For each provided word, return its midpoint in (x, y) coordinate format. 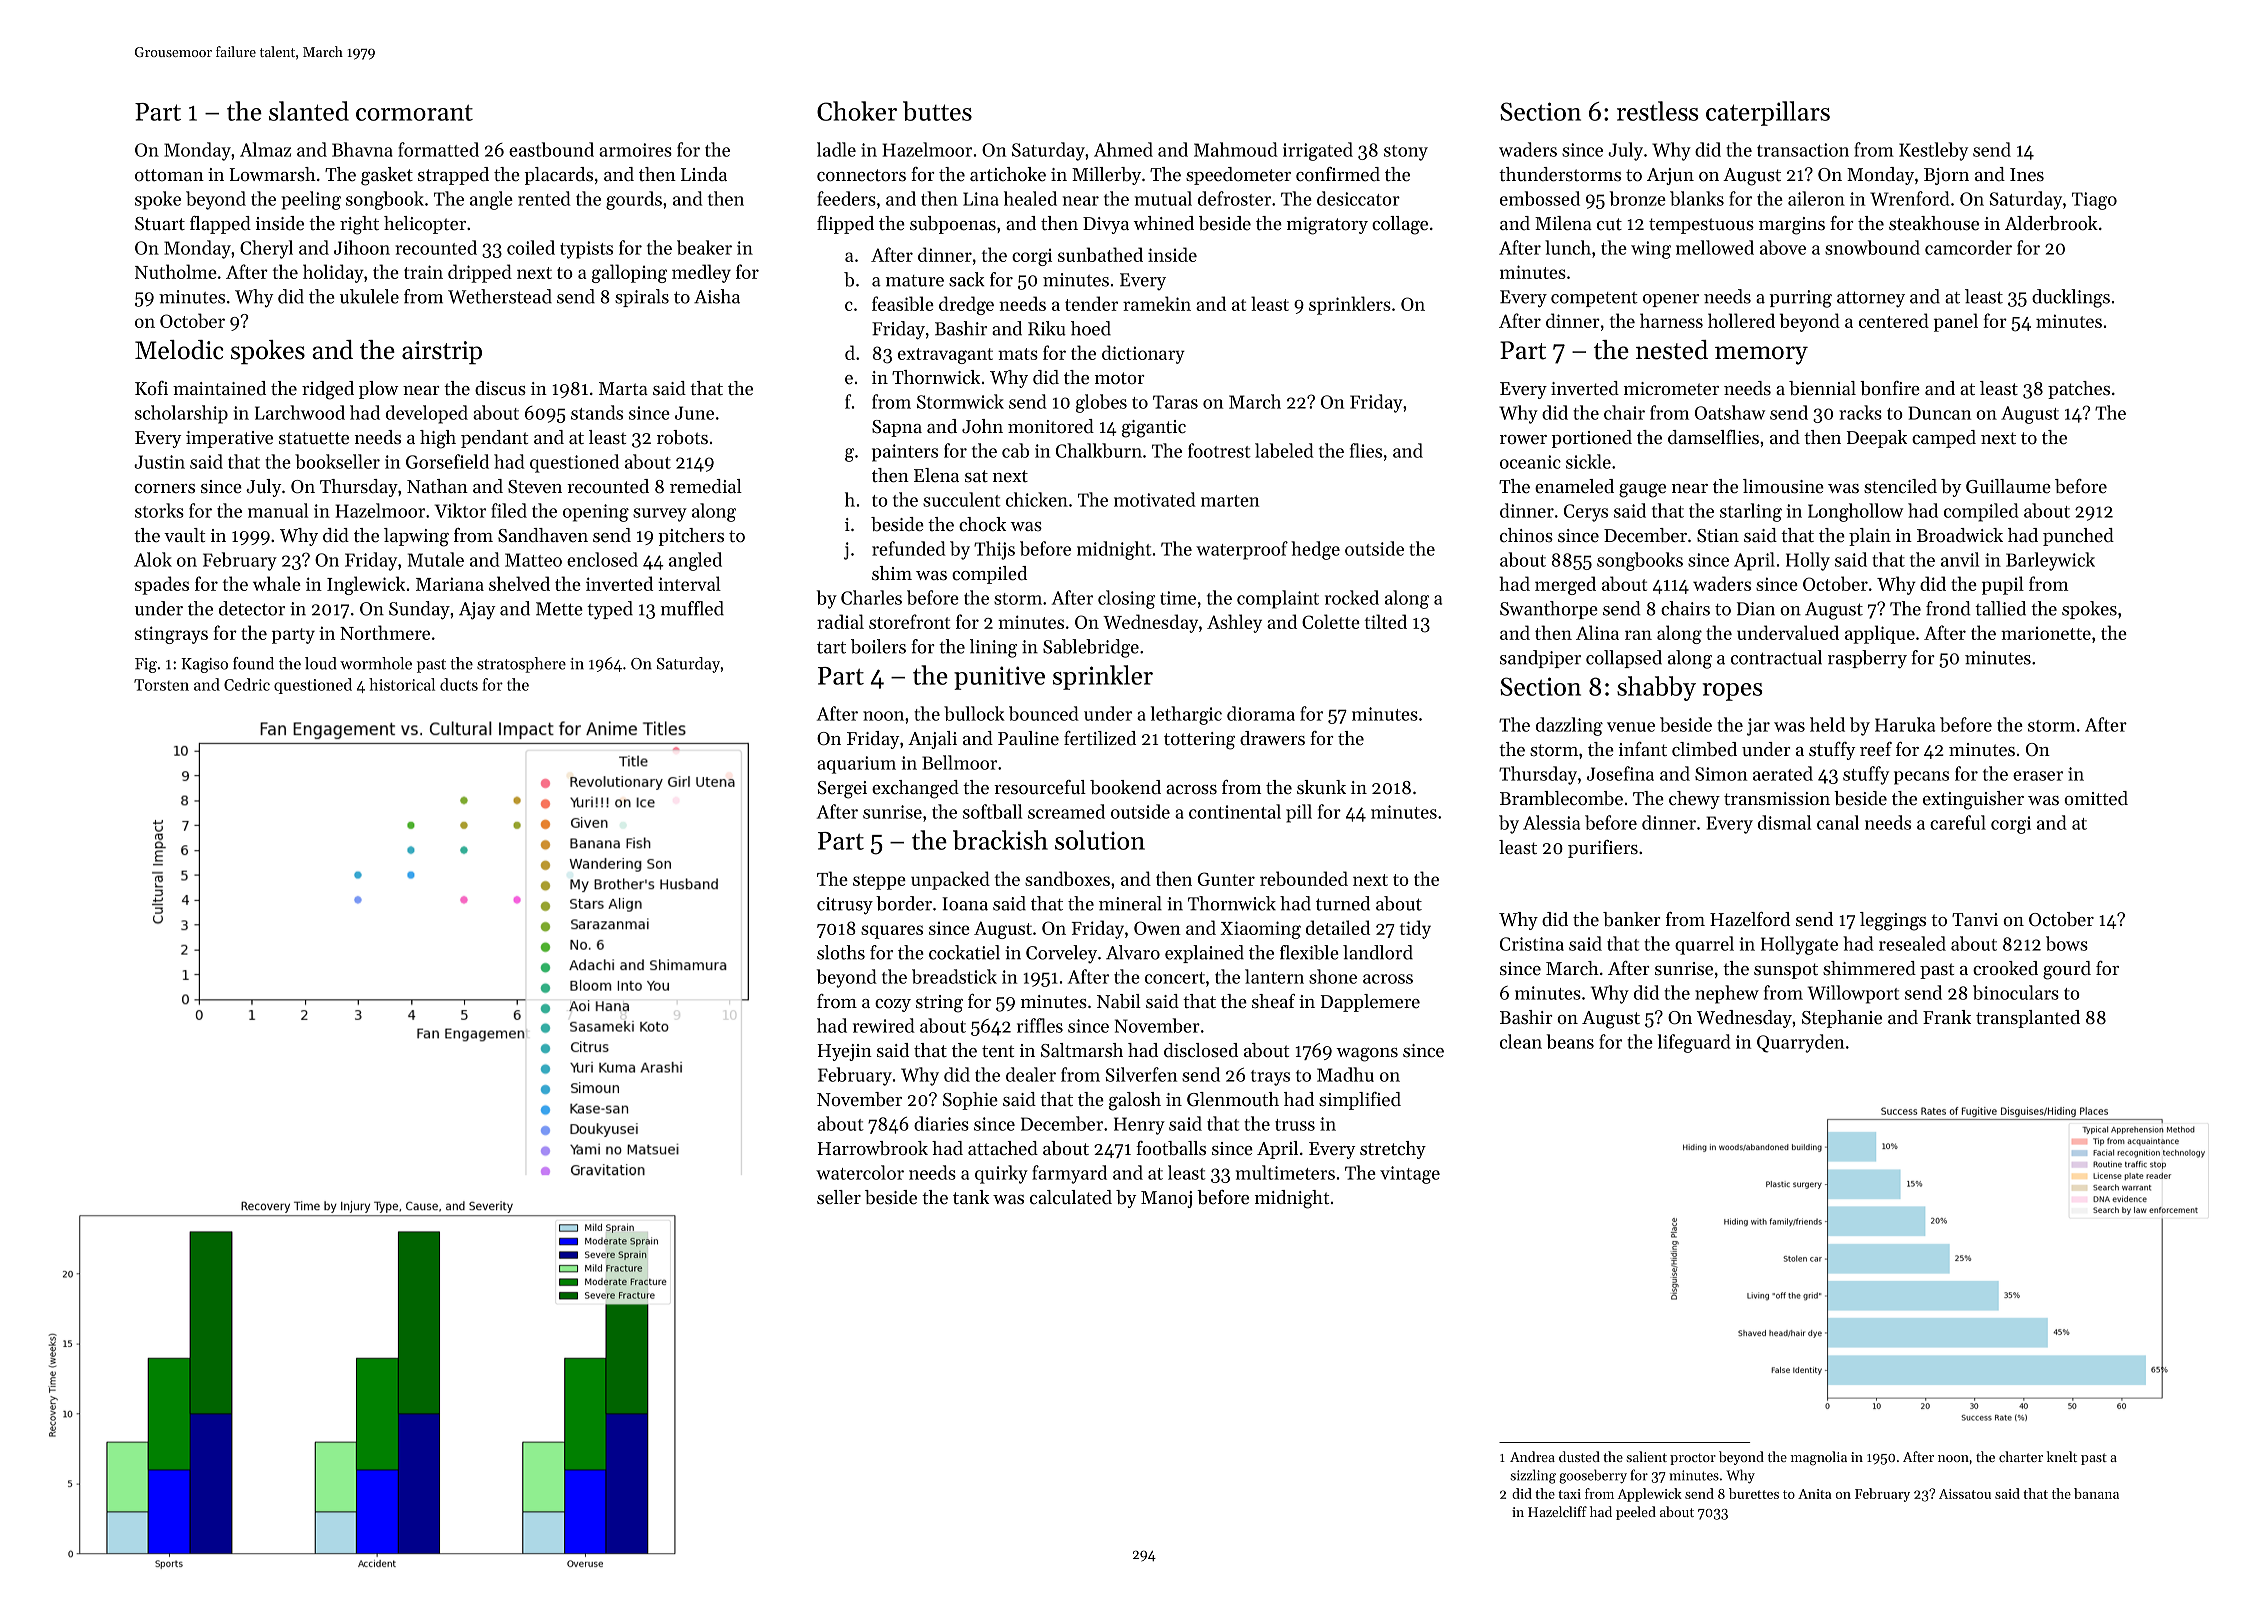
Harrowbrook (872, 1148)
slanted (309, 111)
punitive (999, 678)
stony (1406, 153)
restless (1657, 111)
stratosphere (521, 665)
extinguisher (1973, 800)
